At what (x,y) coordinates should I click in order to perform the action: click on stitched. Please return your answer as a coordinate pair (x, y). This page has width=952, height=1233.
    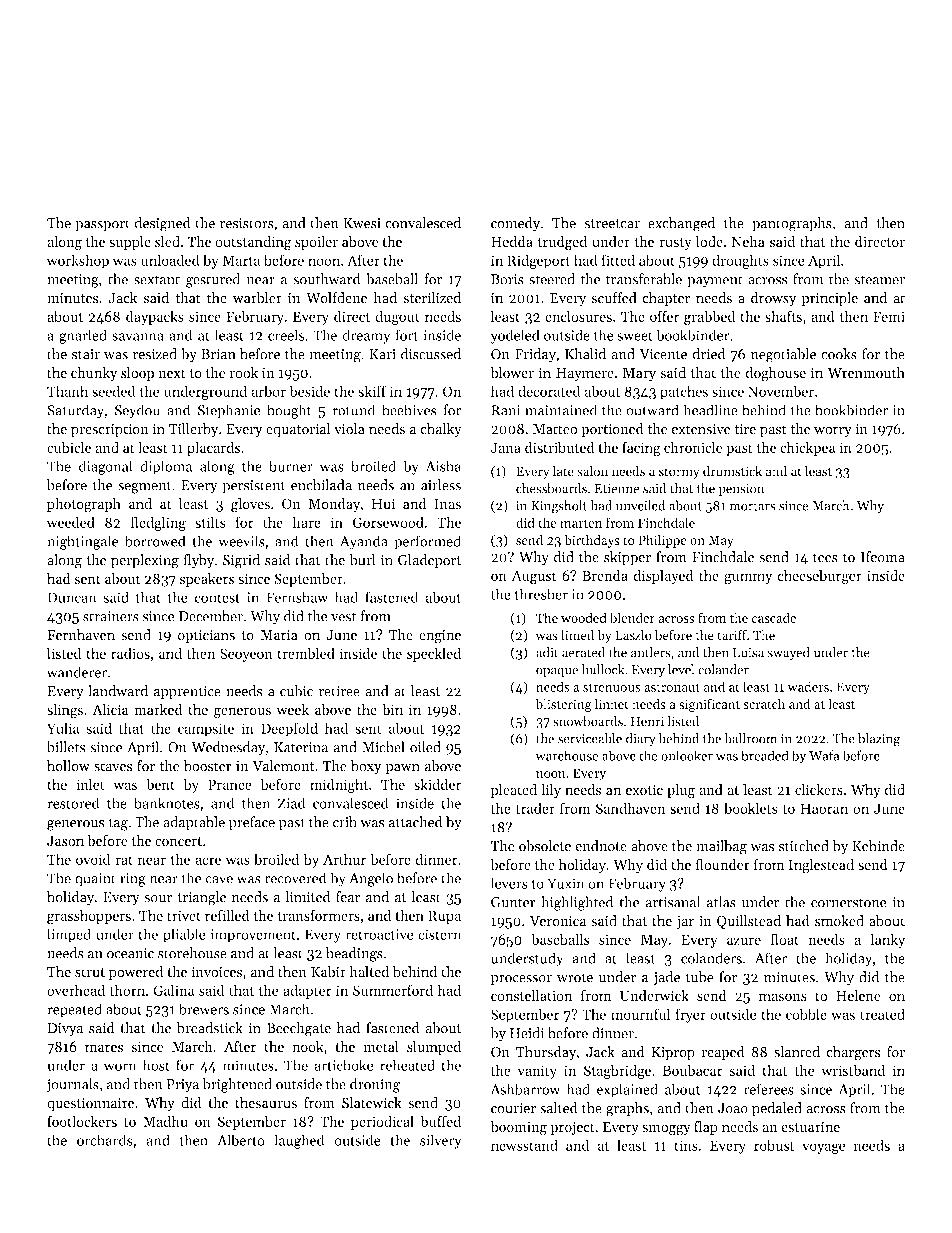
    Looking at the image, I should click on (804, 846).
